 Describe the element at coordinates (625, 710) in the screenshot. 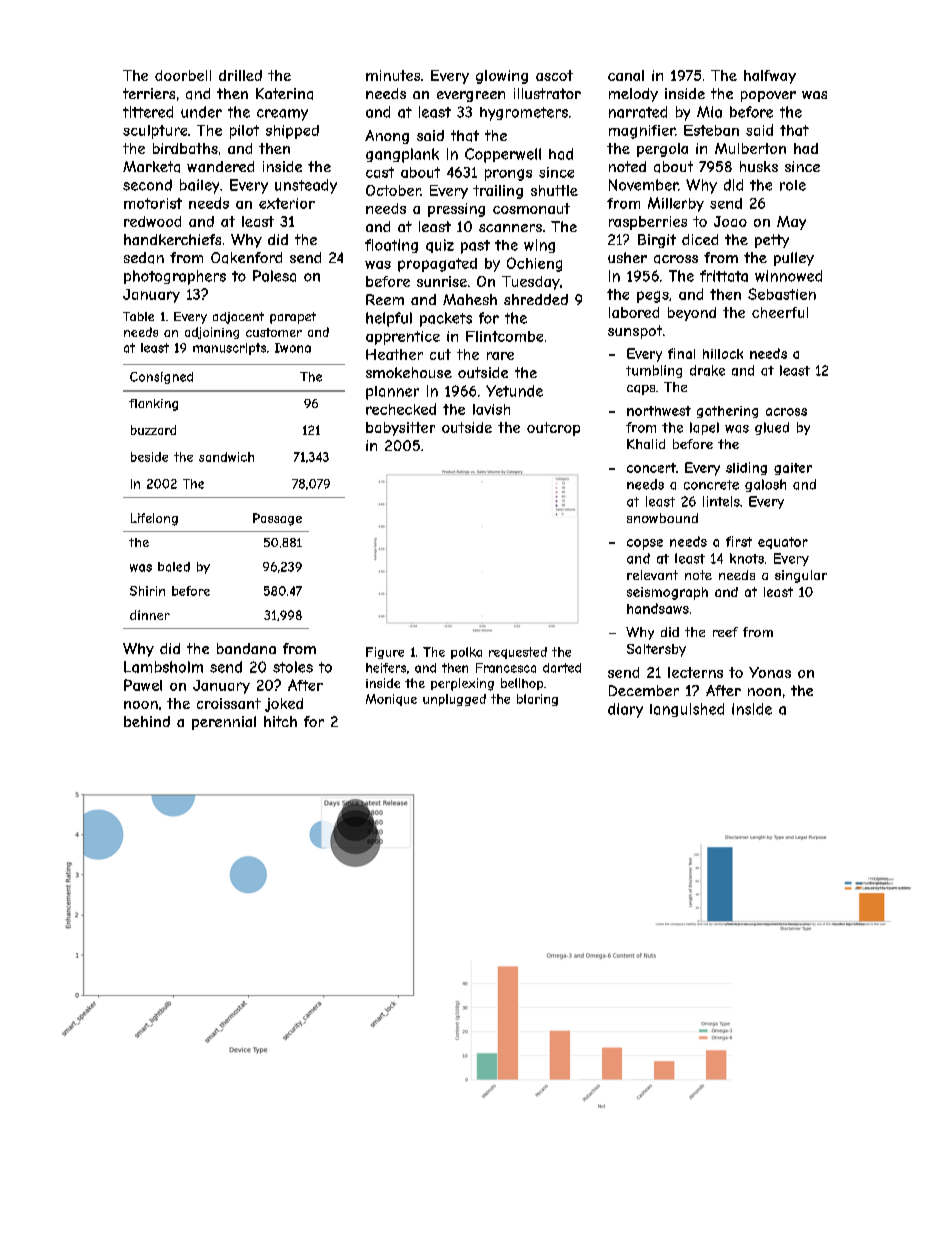

I see `diary` at that location.
